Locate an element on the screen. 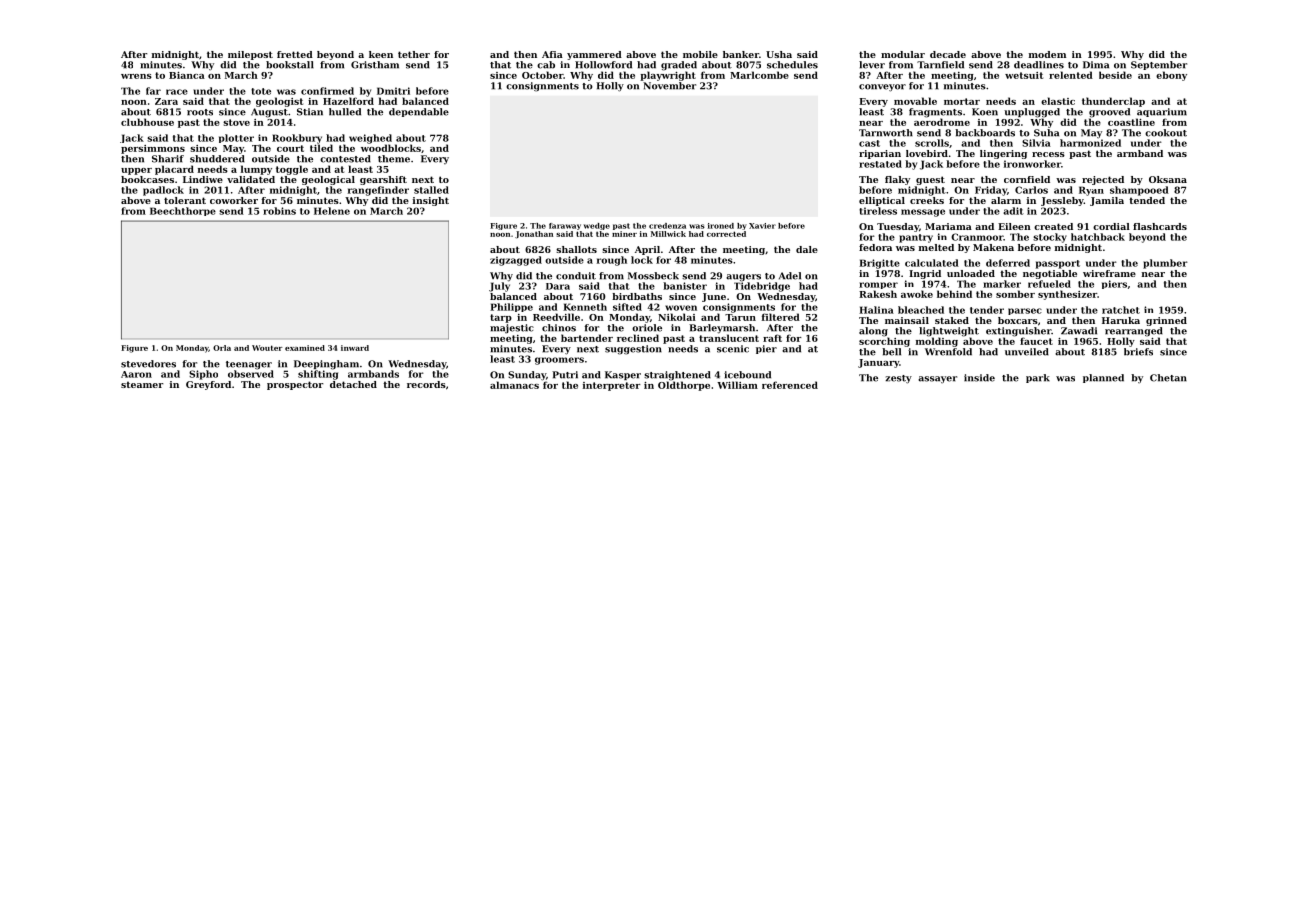  Marlcombe is located at coordinates (759, 75).
